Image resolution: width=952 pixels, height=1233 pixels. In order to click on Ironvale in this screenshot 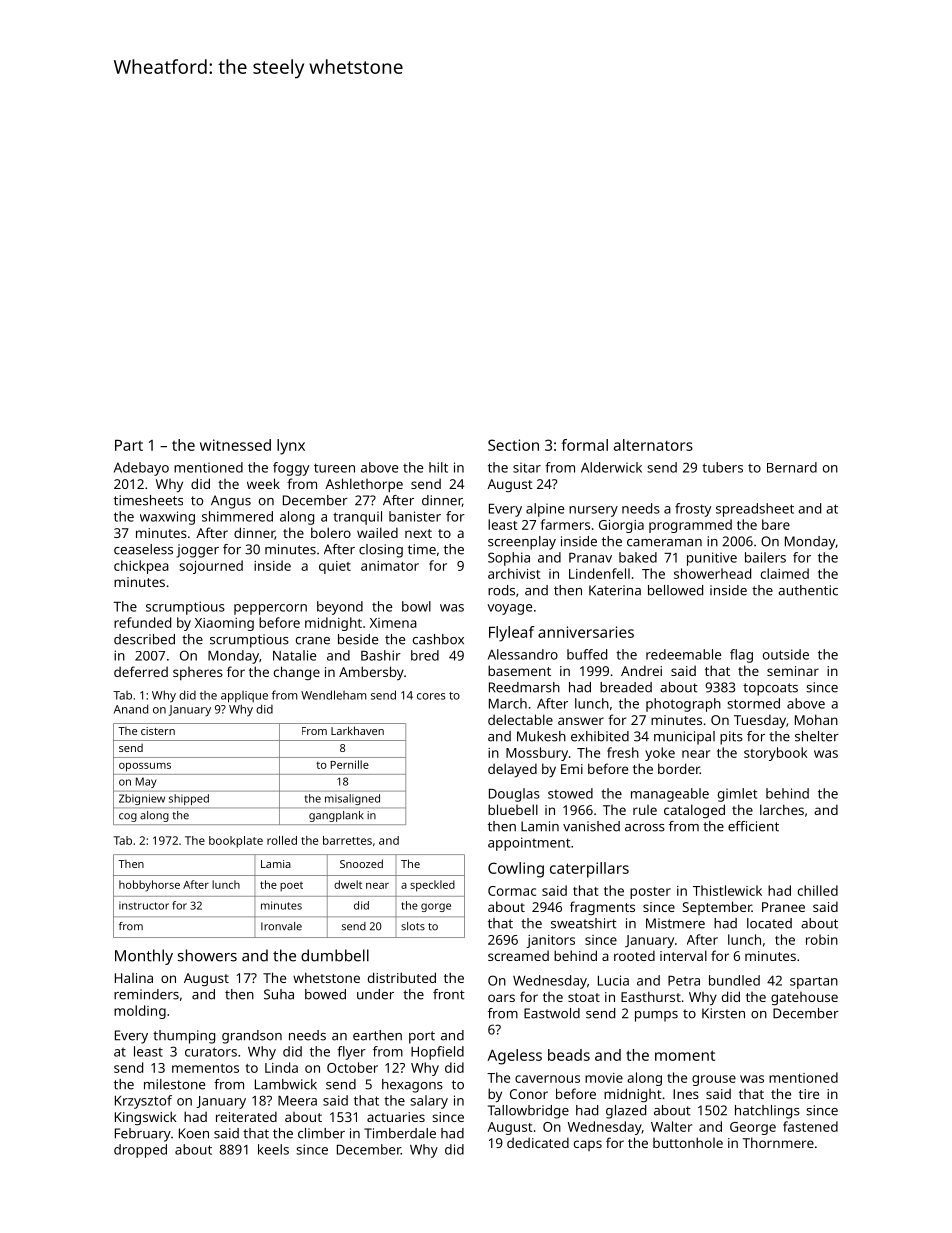, I will do `click(281, 926)`.
